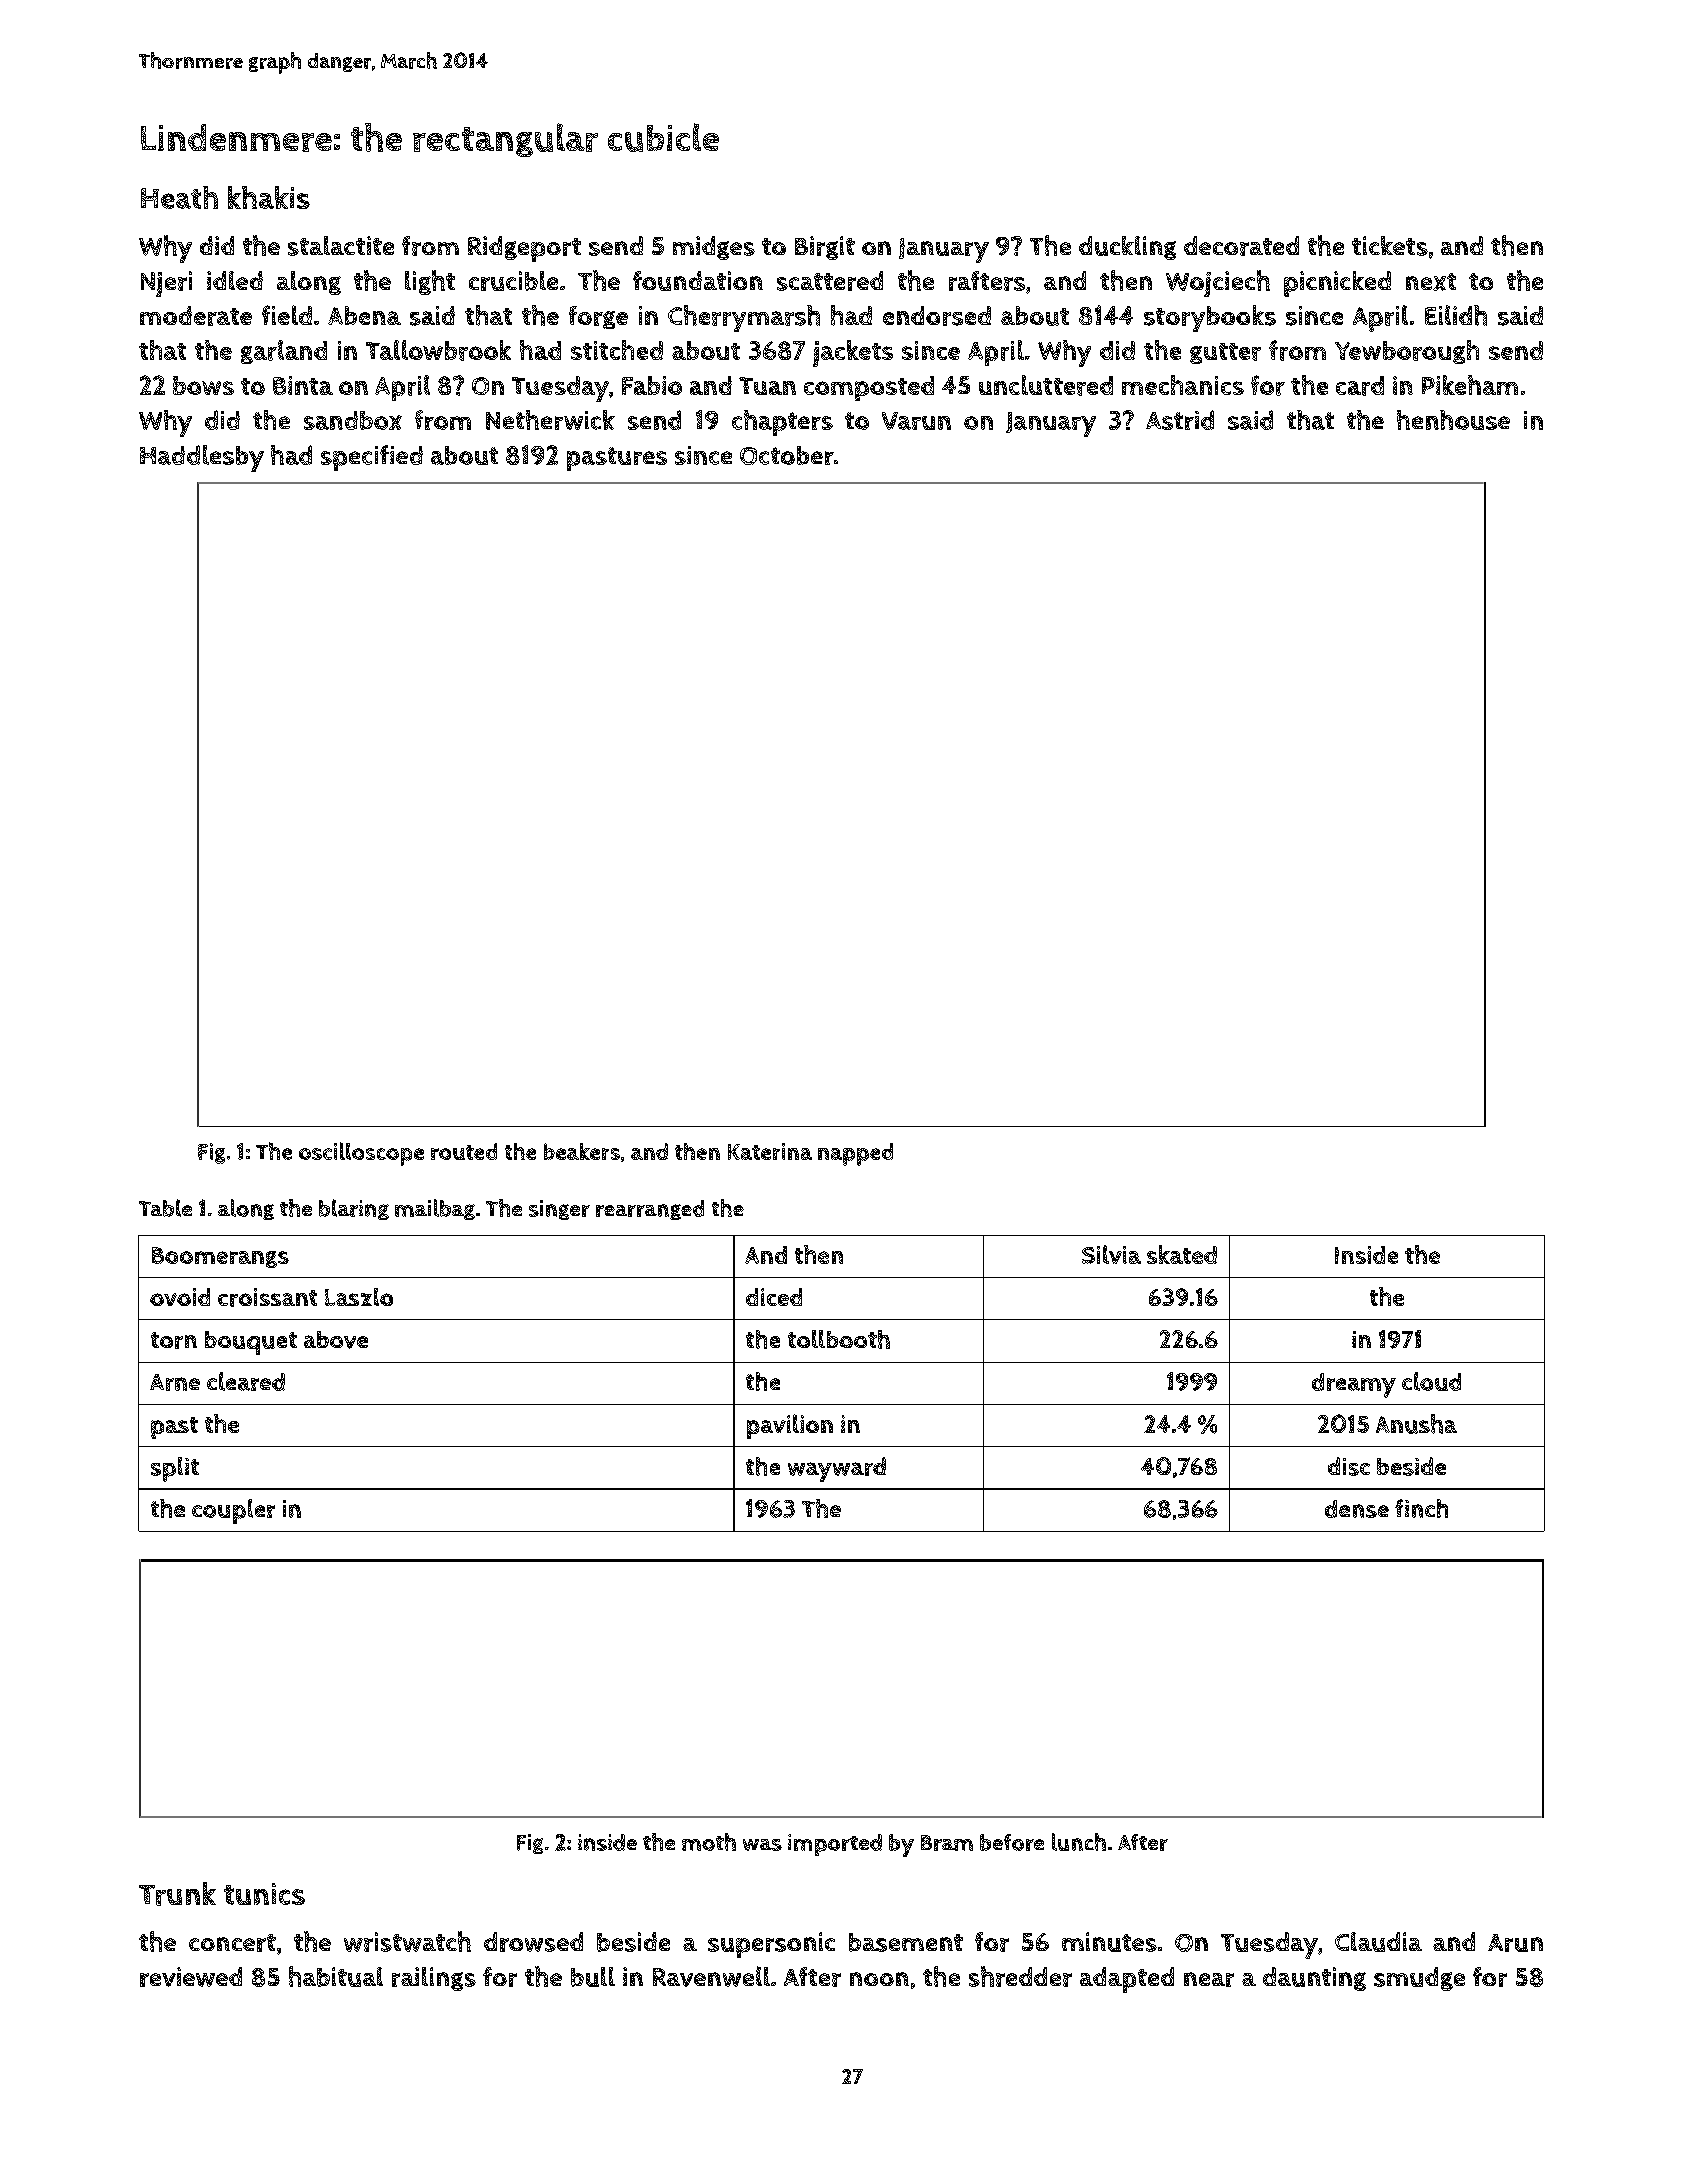 The height and width of the page is (2178, 1683). I want to click on Katerina, so click(770, 1151).
